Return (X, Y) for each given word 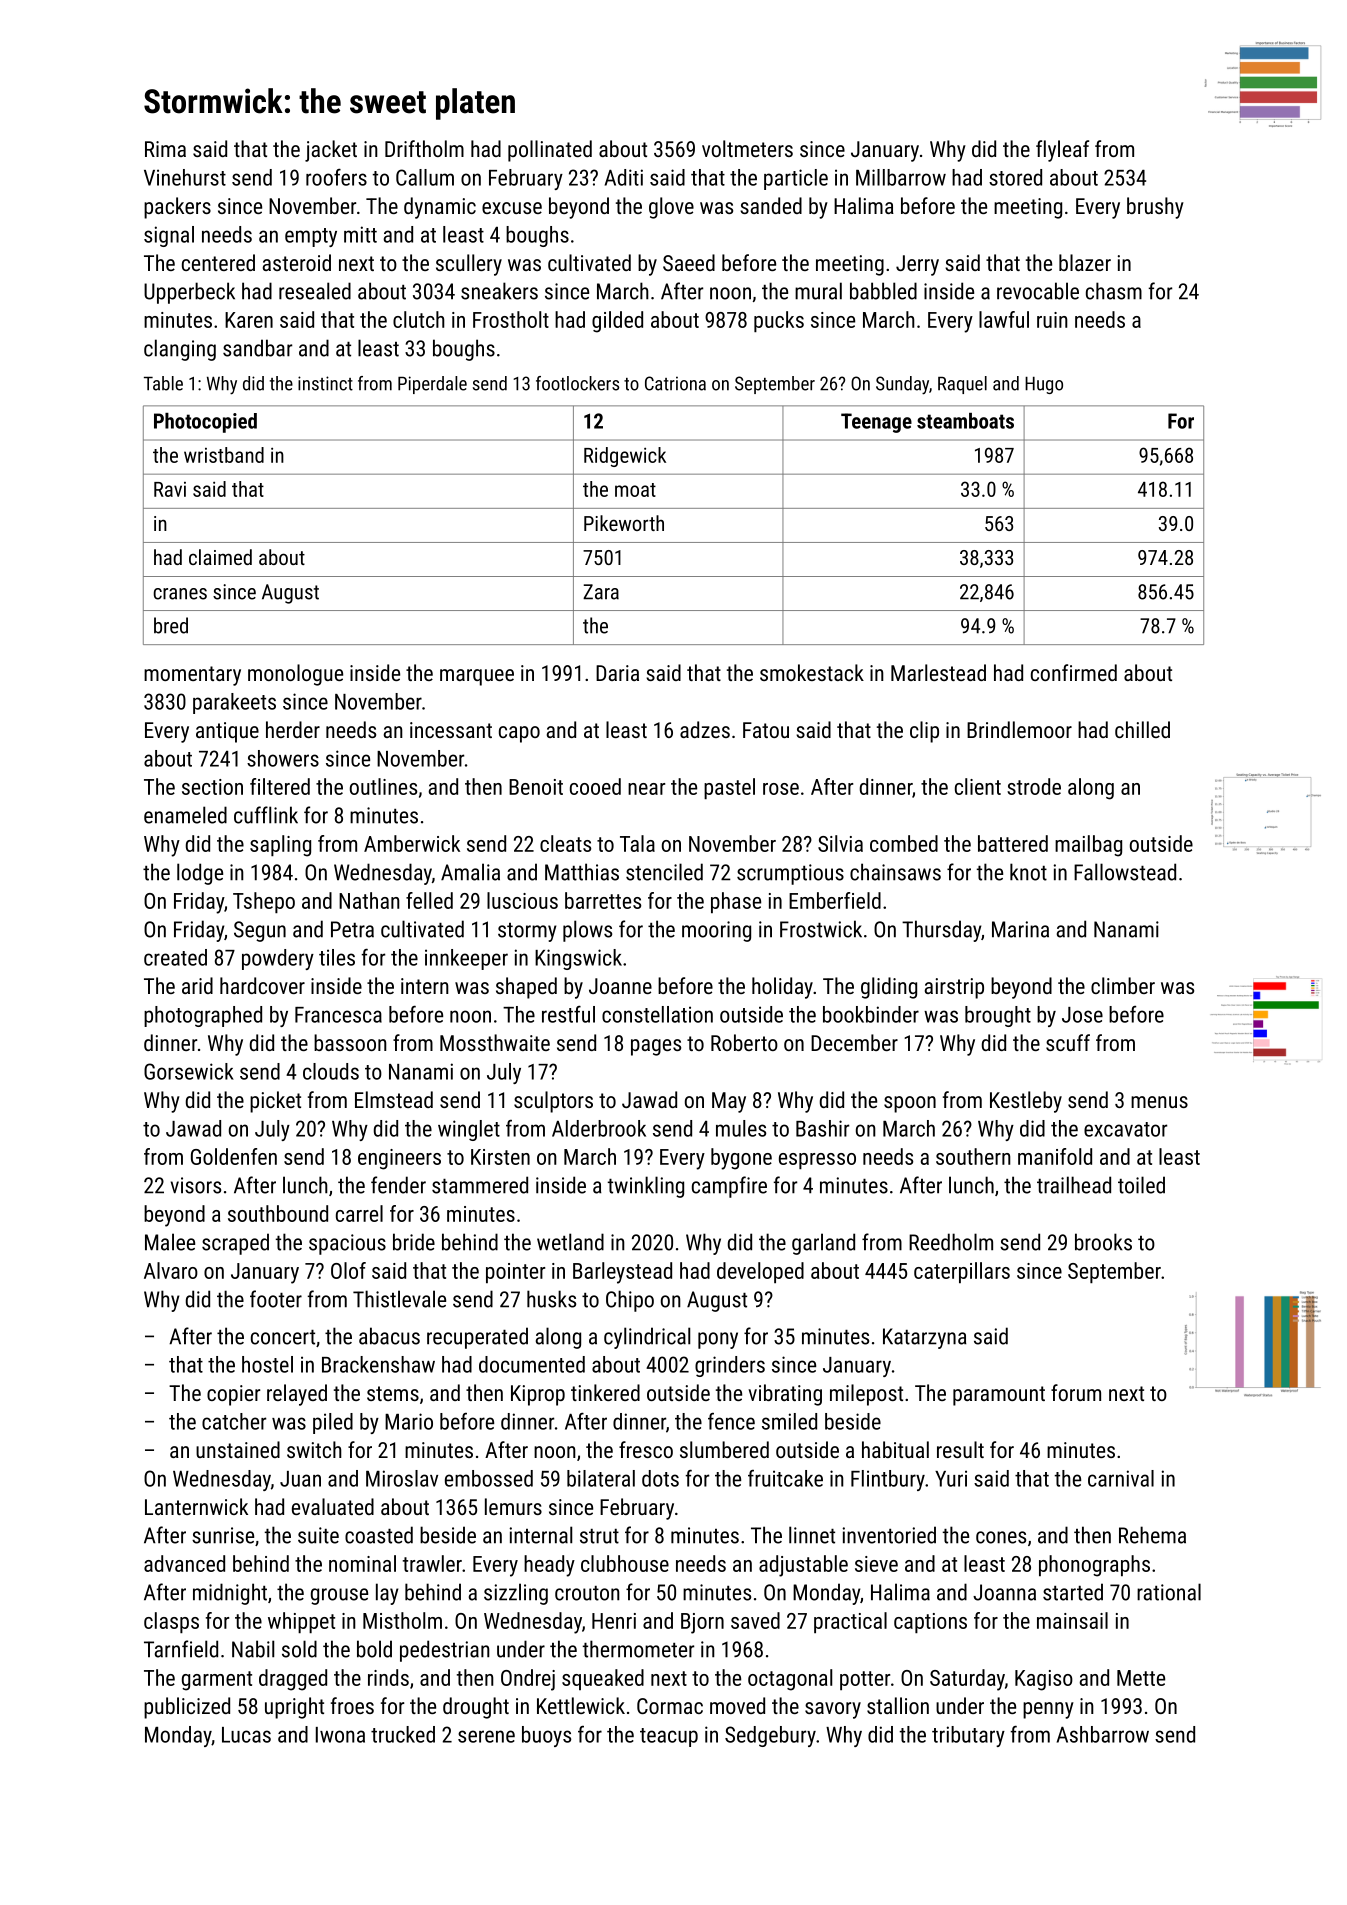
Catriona (675, 383)
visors (196, 1185)
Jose (1082, 1015)
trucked (403, 1734)
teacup (669, 1737)
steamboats (965, 421)
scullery (469, 265)
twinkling (645, 1187)
